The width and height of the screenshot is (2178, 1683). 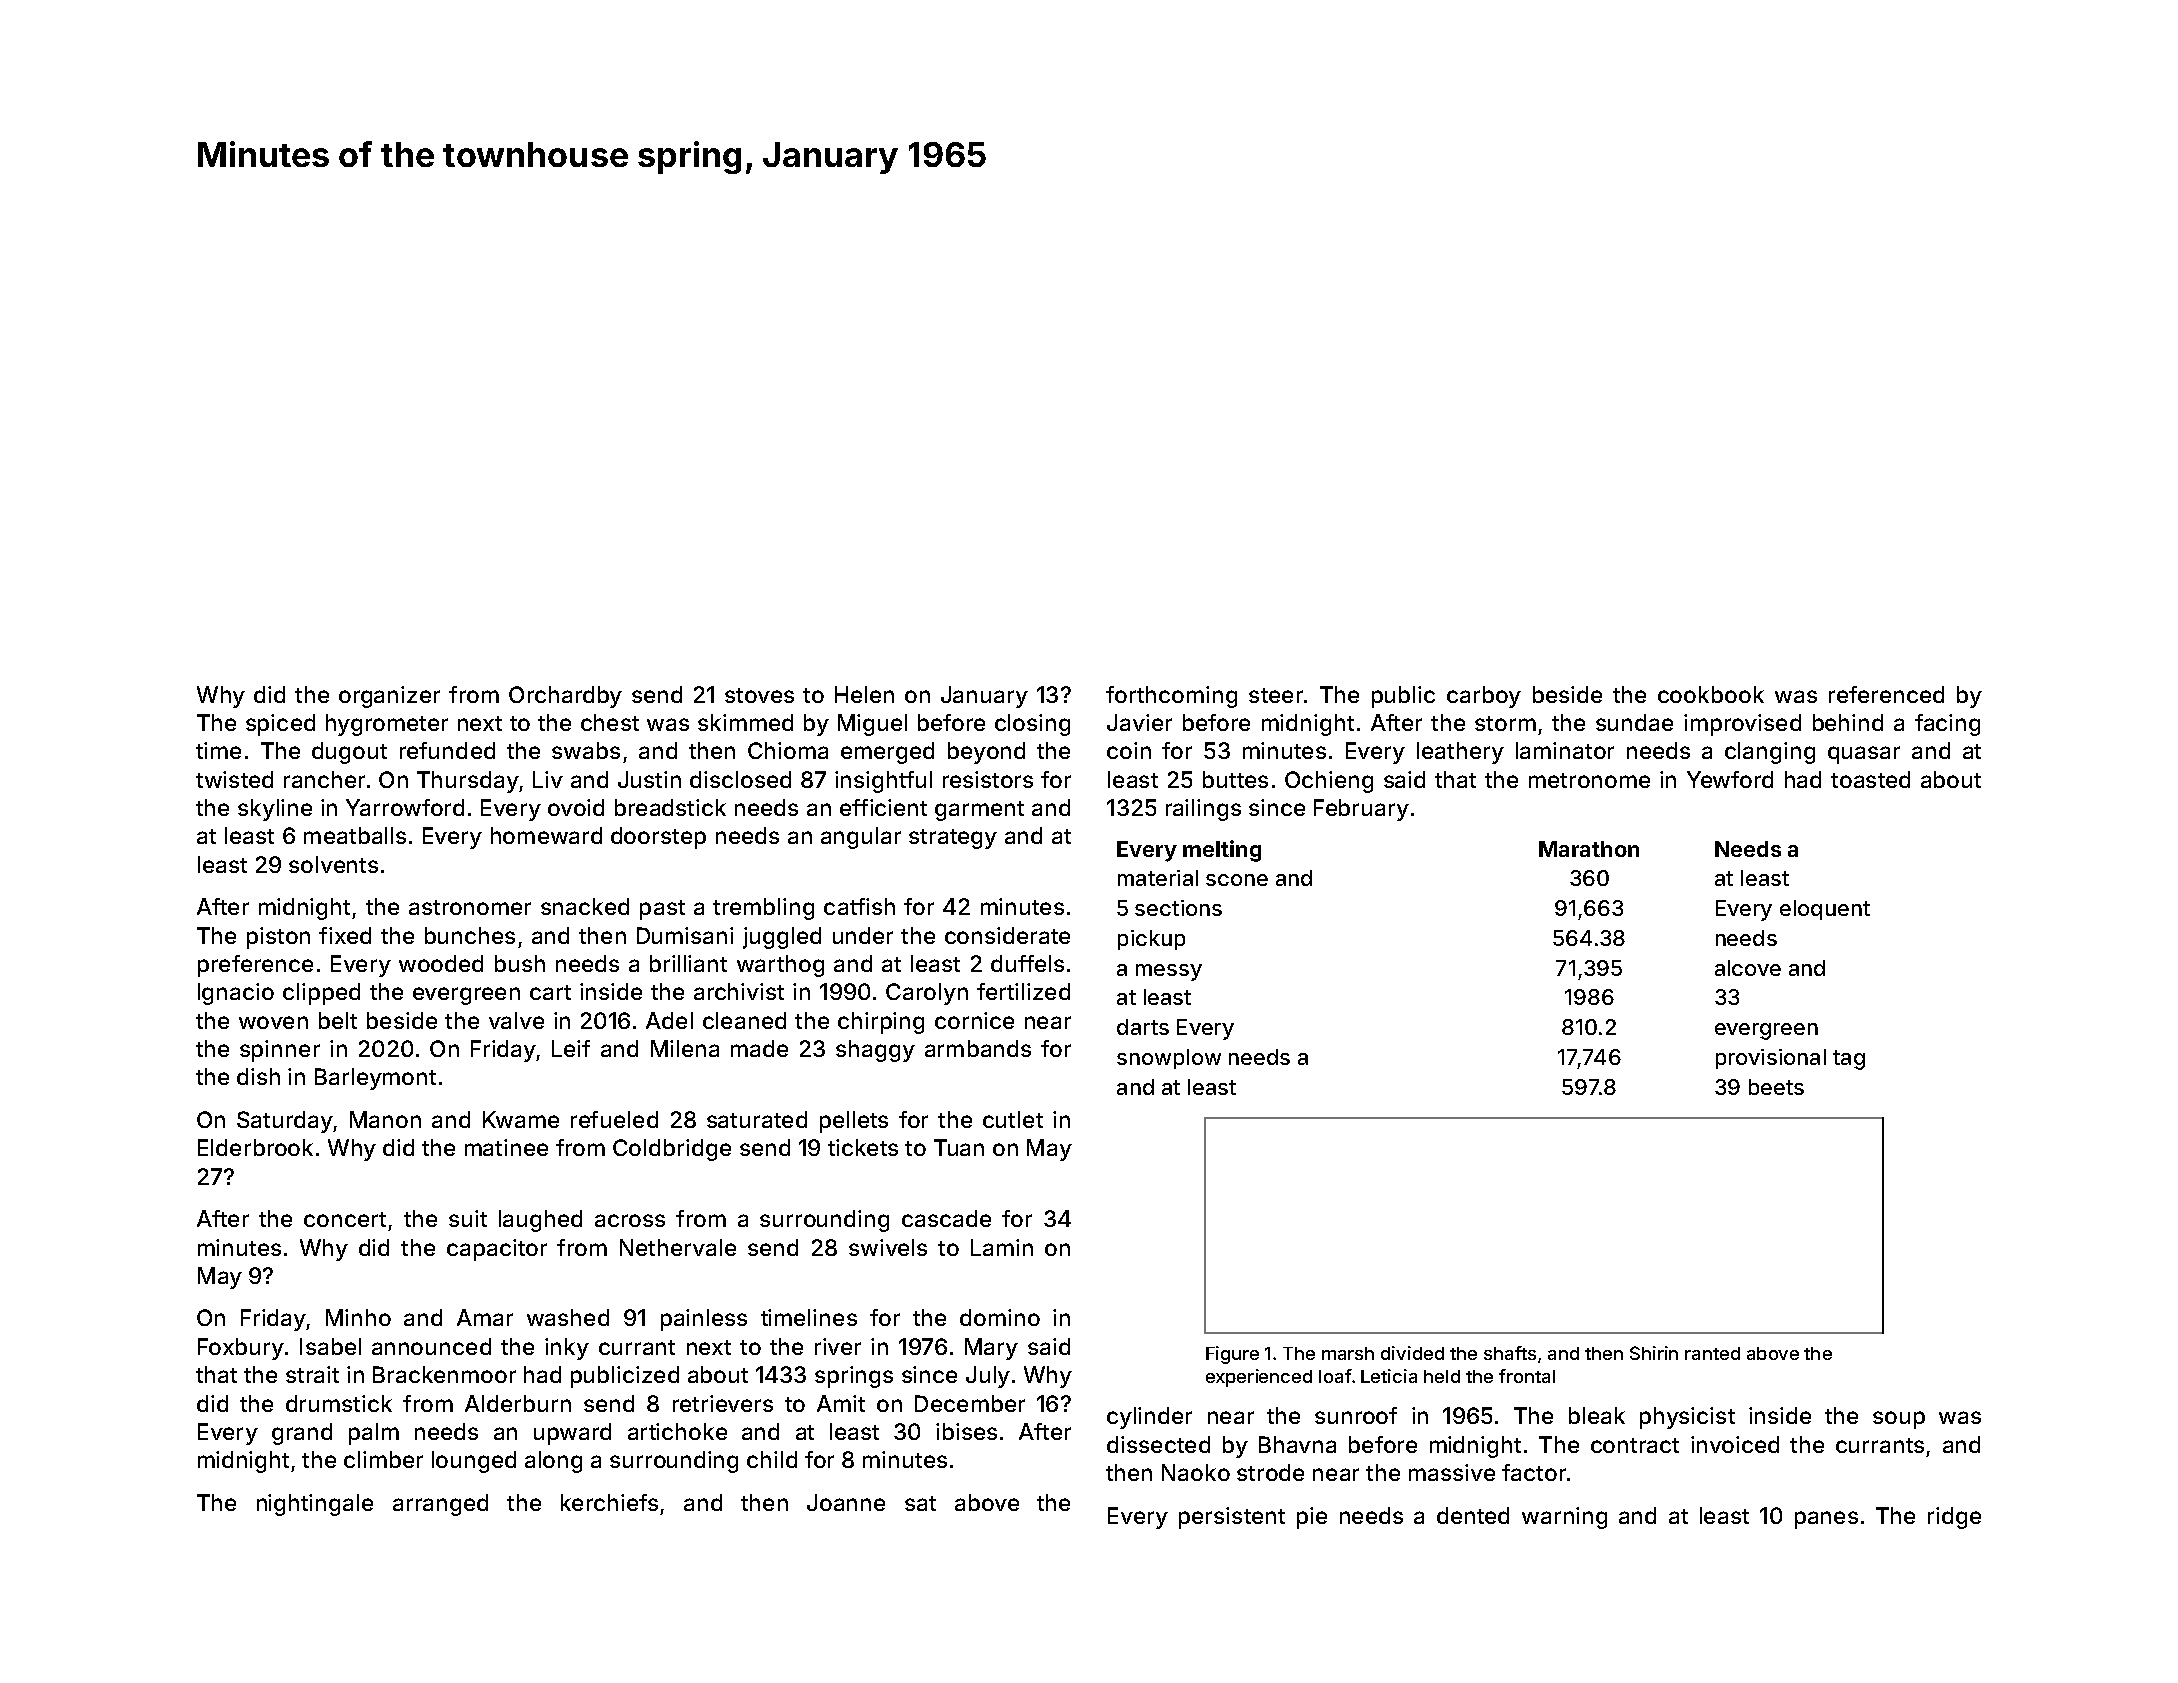 I want to click on shafts, so click(x=1510, y=1353).
